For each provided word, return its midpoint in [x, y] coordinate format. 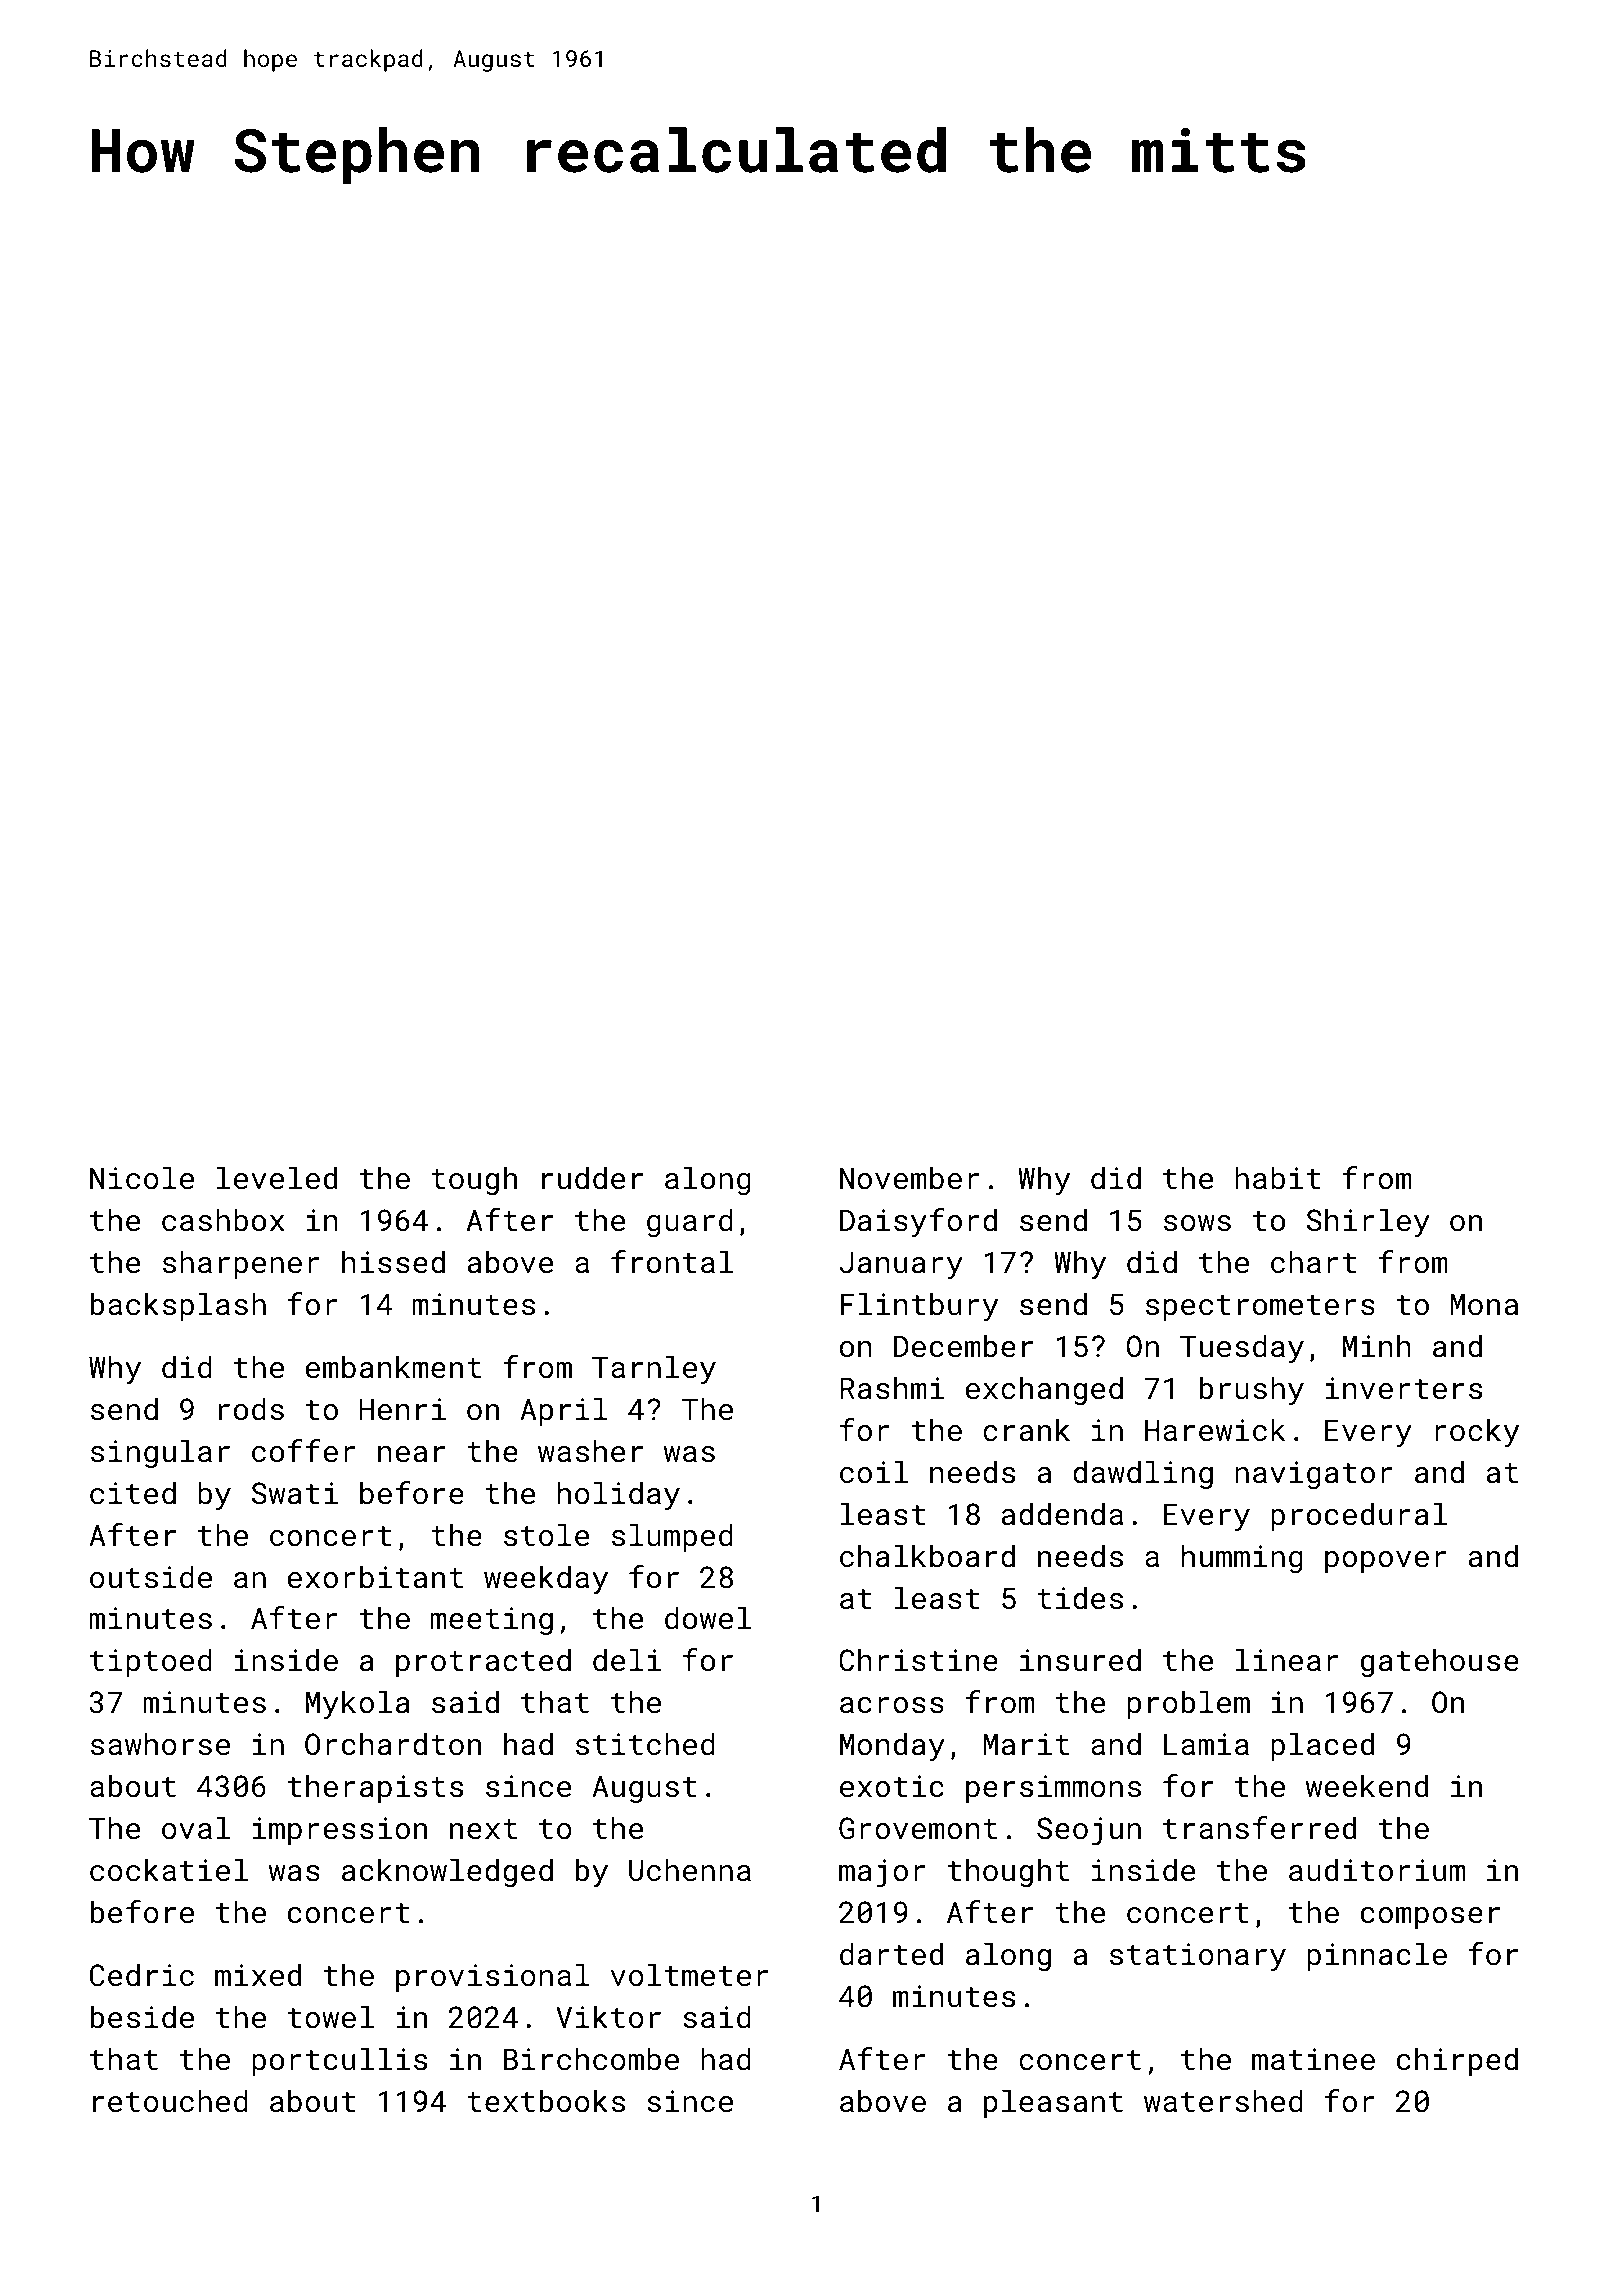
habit [1278, 1178]
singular [160, 1453]
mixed [258, 1975]
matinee [1313, 2059]
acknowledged [447, 1872]
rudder [592, 1178]
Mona [1484, 1304]
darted [891, 1954]
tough [474, 1180]
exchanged [1044, 1390]
